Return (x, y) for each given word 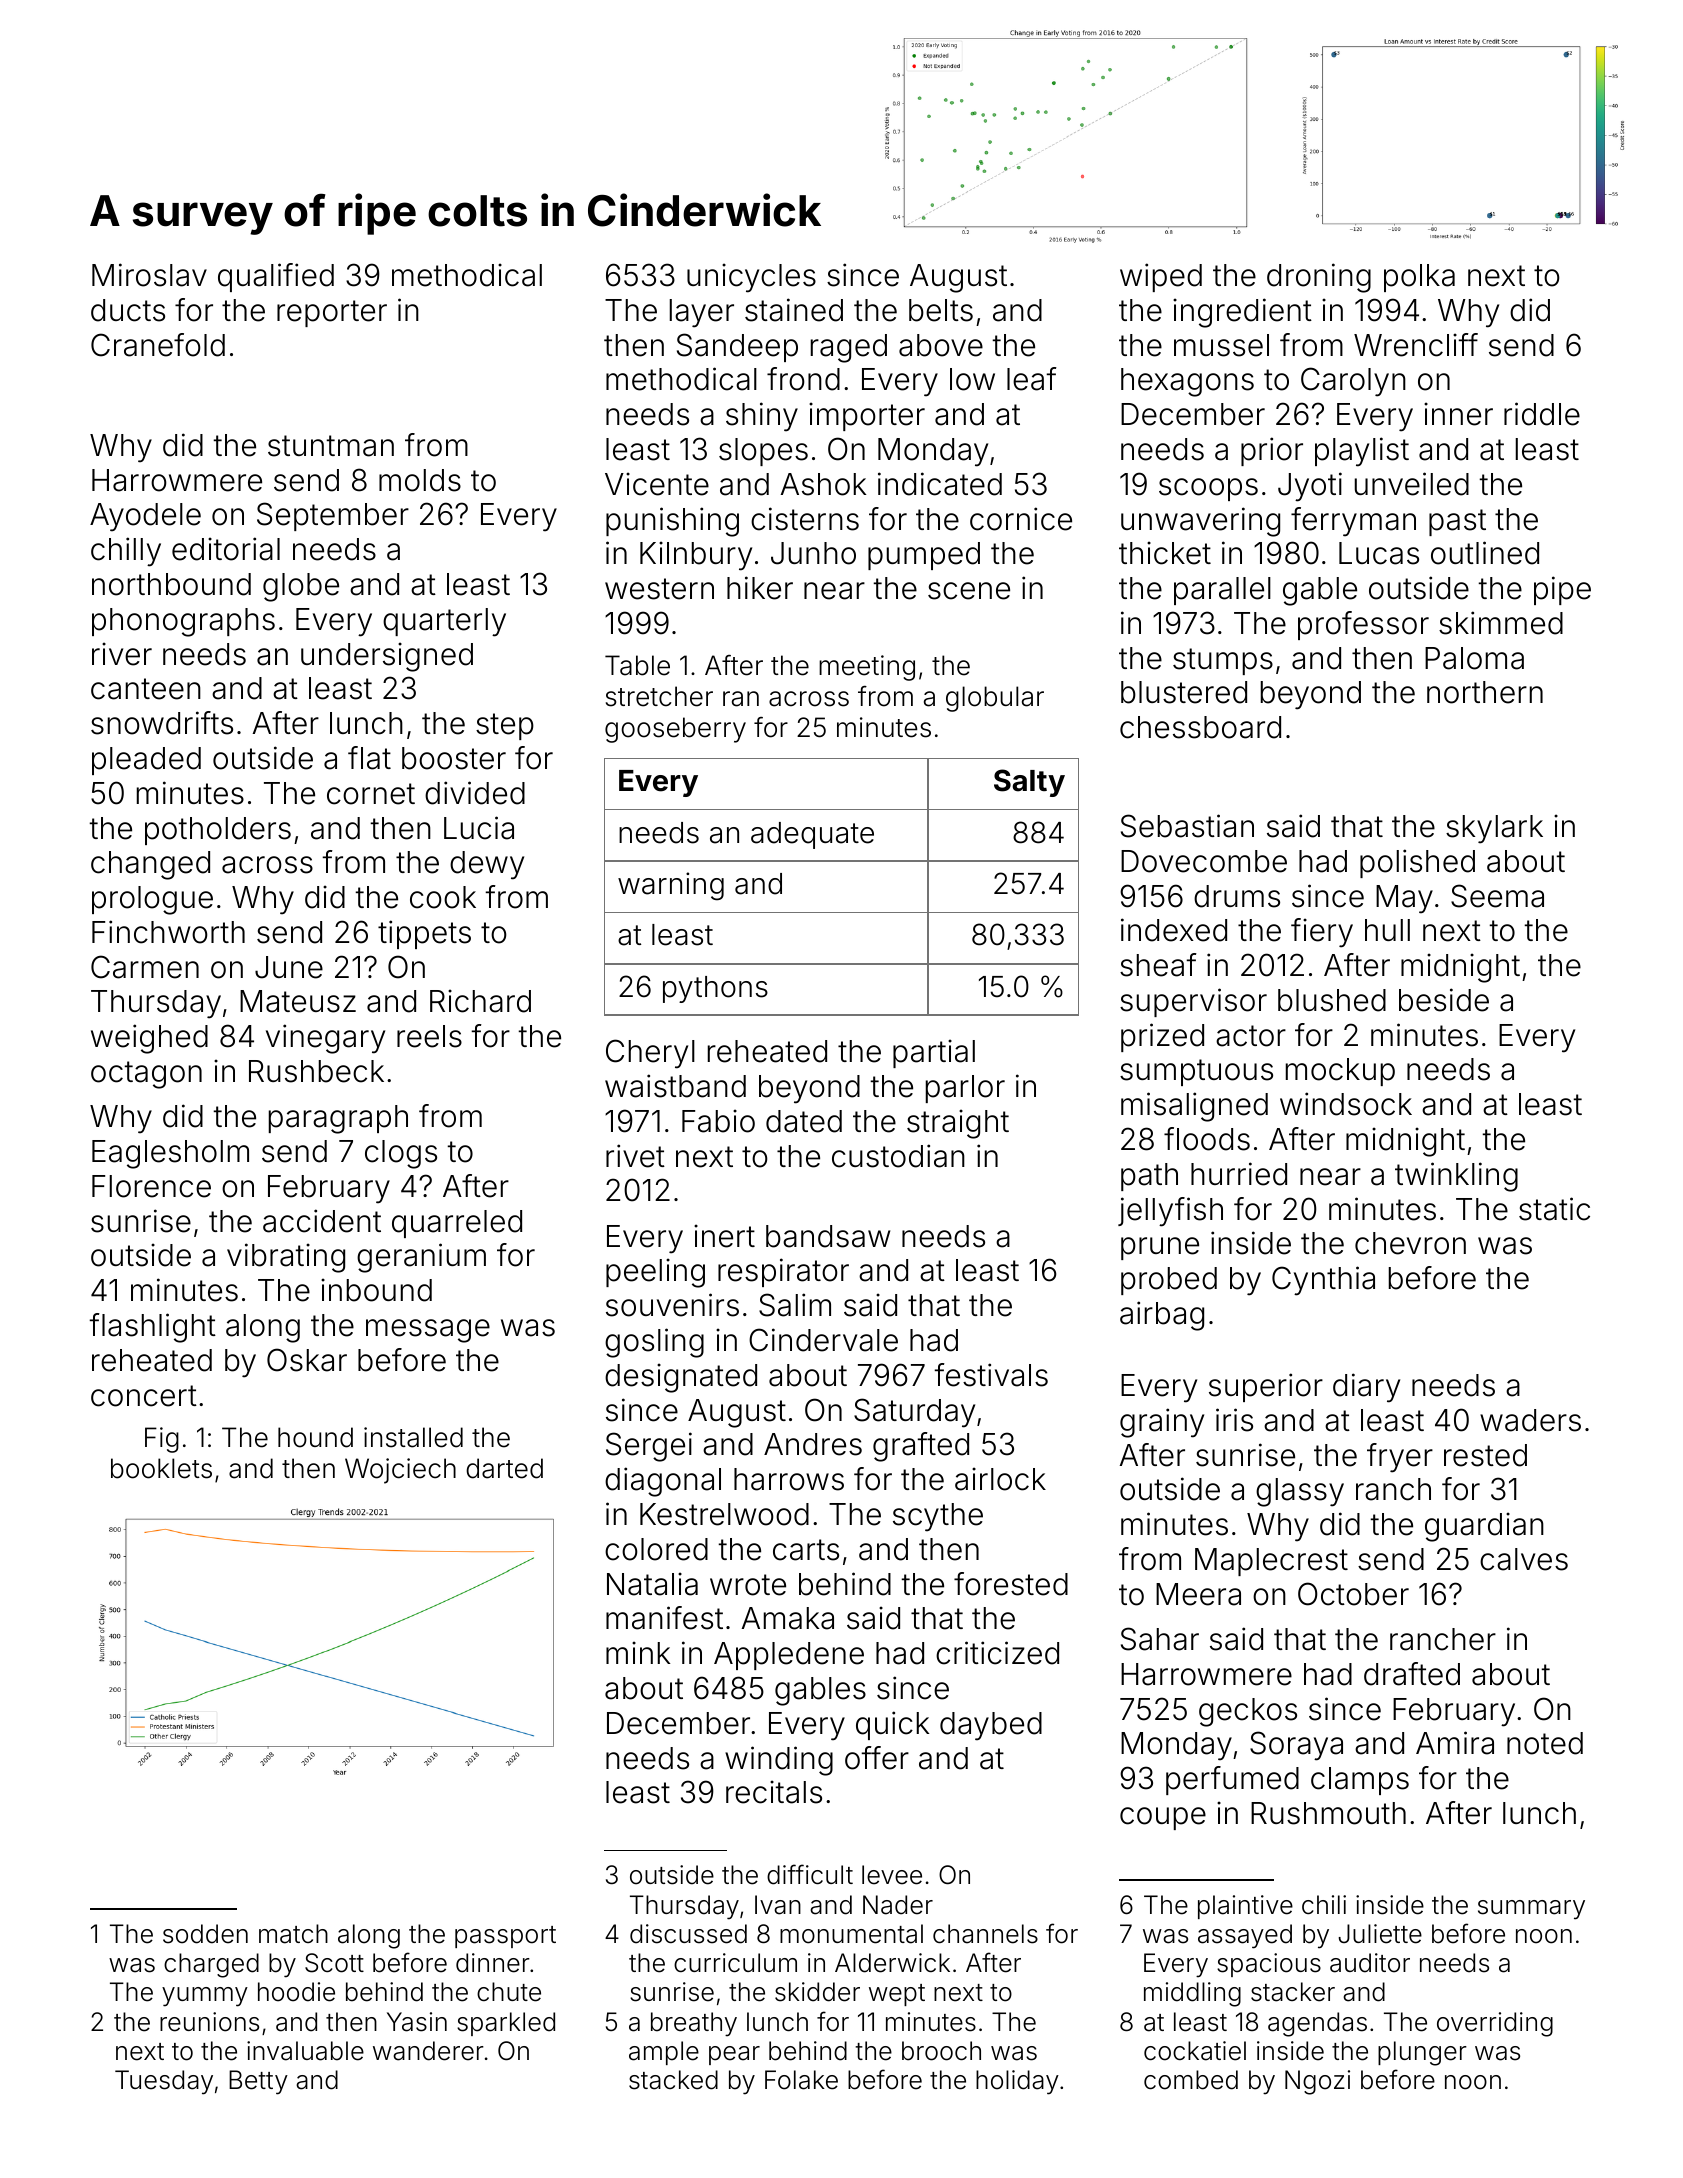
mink (638, 1652)
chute (509, 1992)
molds (420, 480)
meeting (867, 668)
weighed (149, 1039)
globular (995, 699)
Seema (1497, 896)
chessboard (1200, 727)
